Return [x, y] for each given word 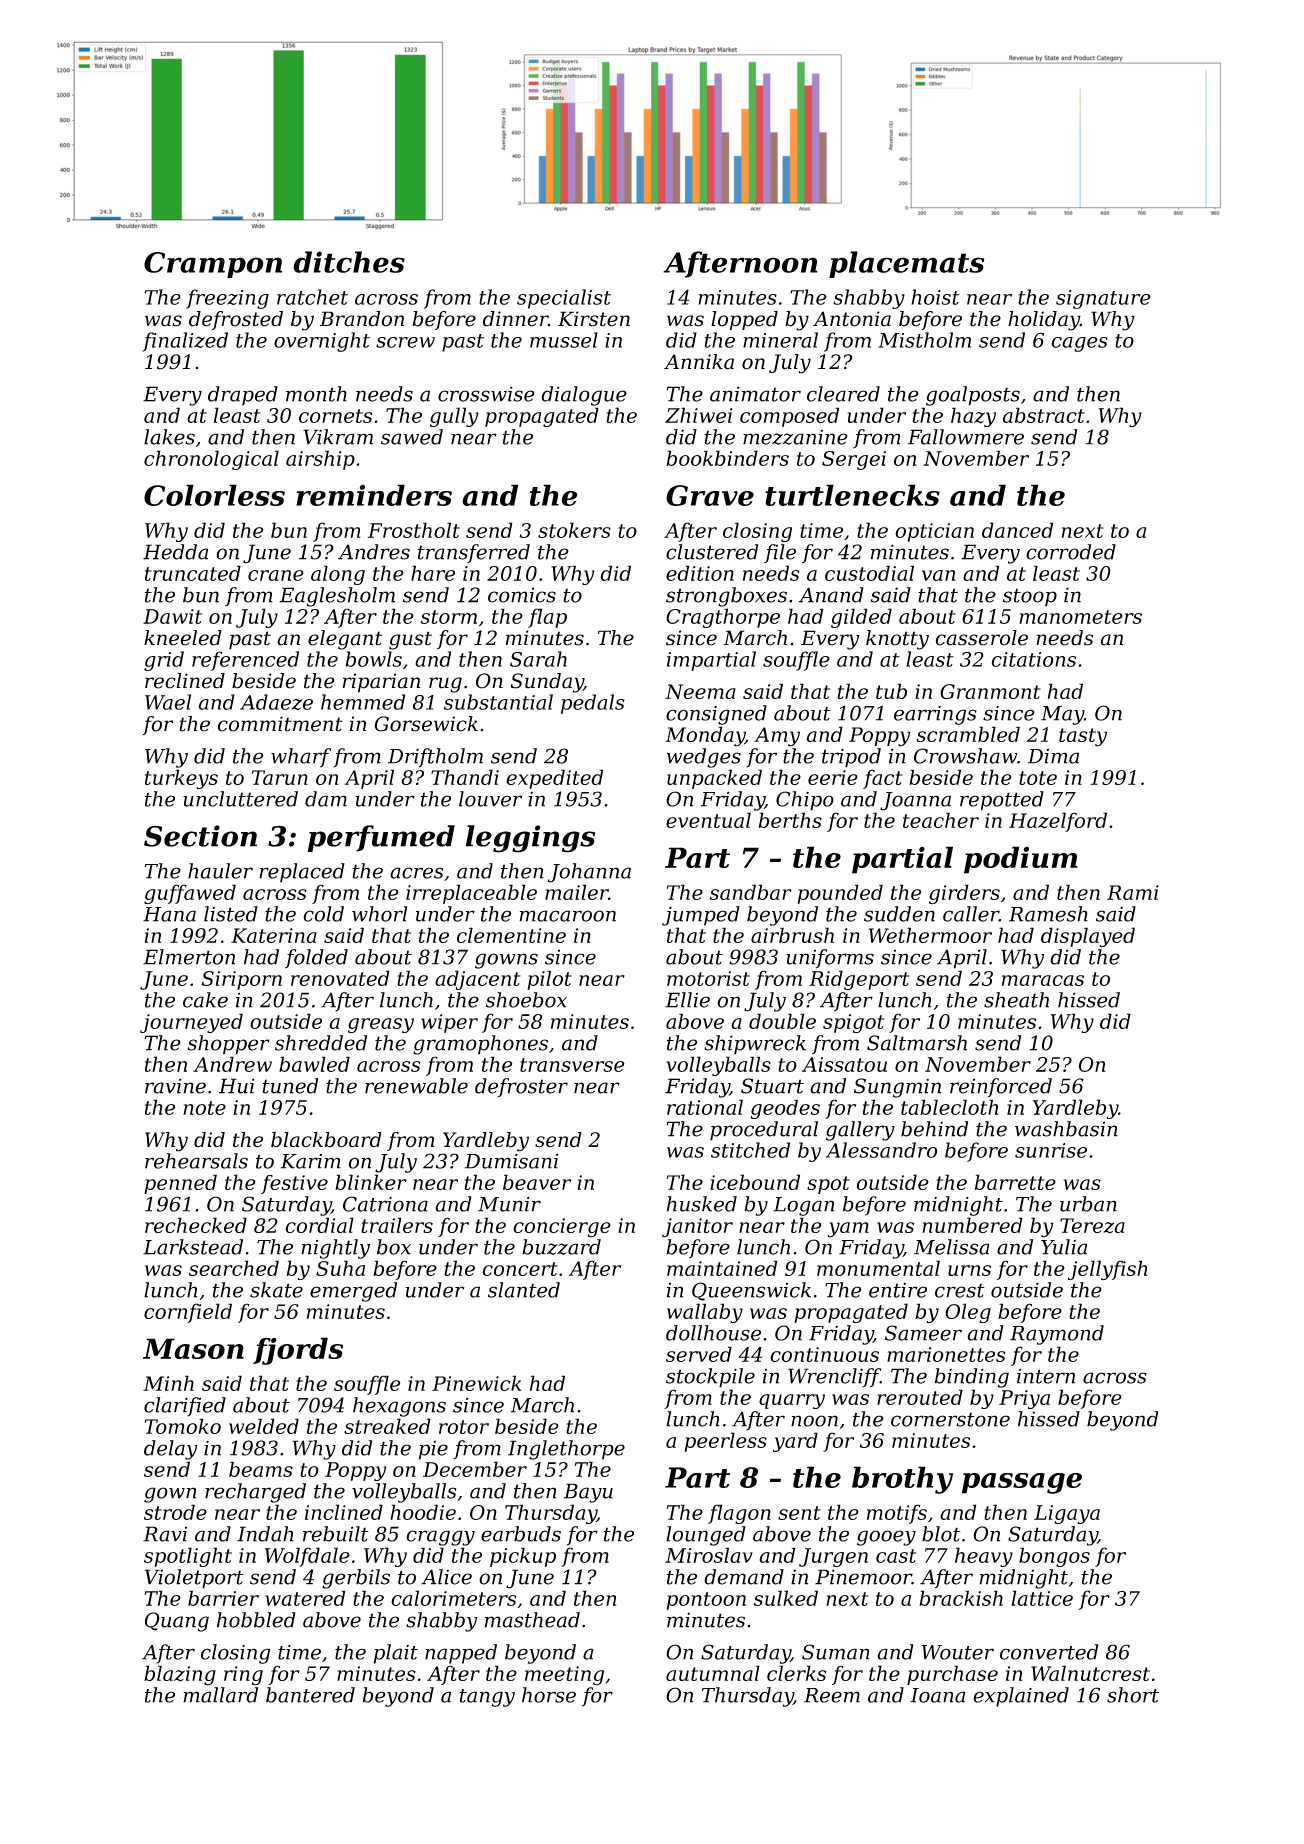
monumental [878, 1268]
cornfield [188, 1313]
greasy [381, 1025]
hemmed [363, 702]
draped [243, 396]
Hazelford [1058, 822]
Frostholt [414, 530]
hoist [935, 297]
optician [934, 532]
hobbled [256, 1620]
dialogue [584, 396]
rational [705, 1107]
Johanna [589, 873]
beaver [537, 1182]
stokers [574, 530]
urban [1088, 1204]
